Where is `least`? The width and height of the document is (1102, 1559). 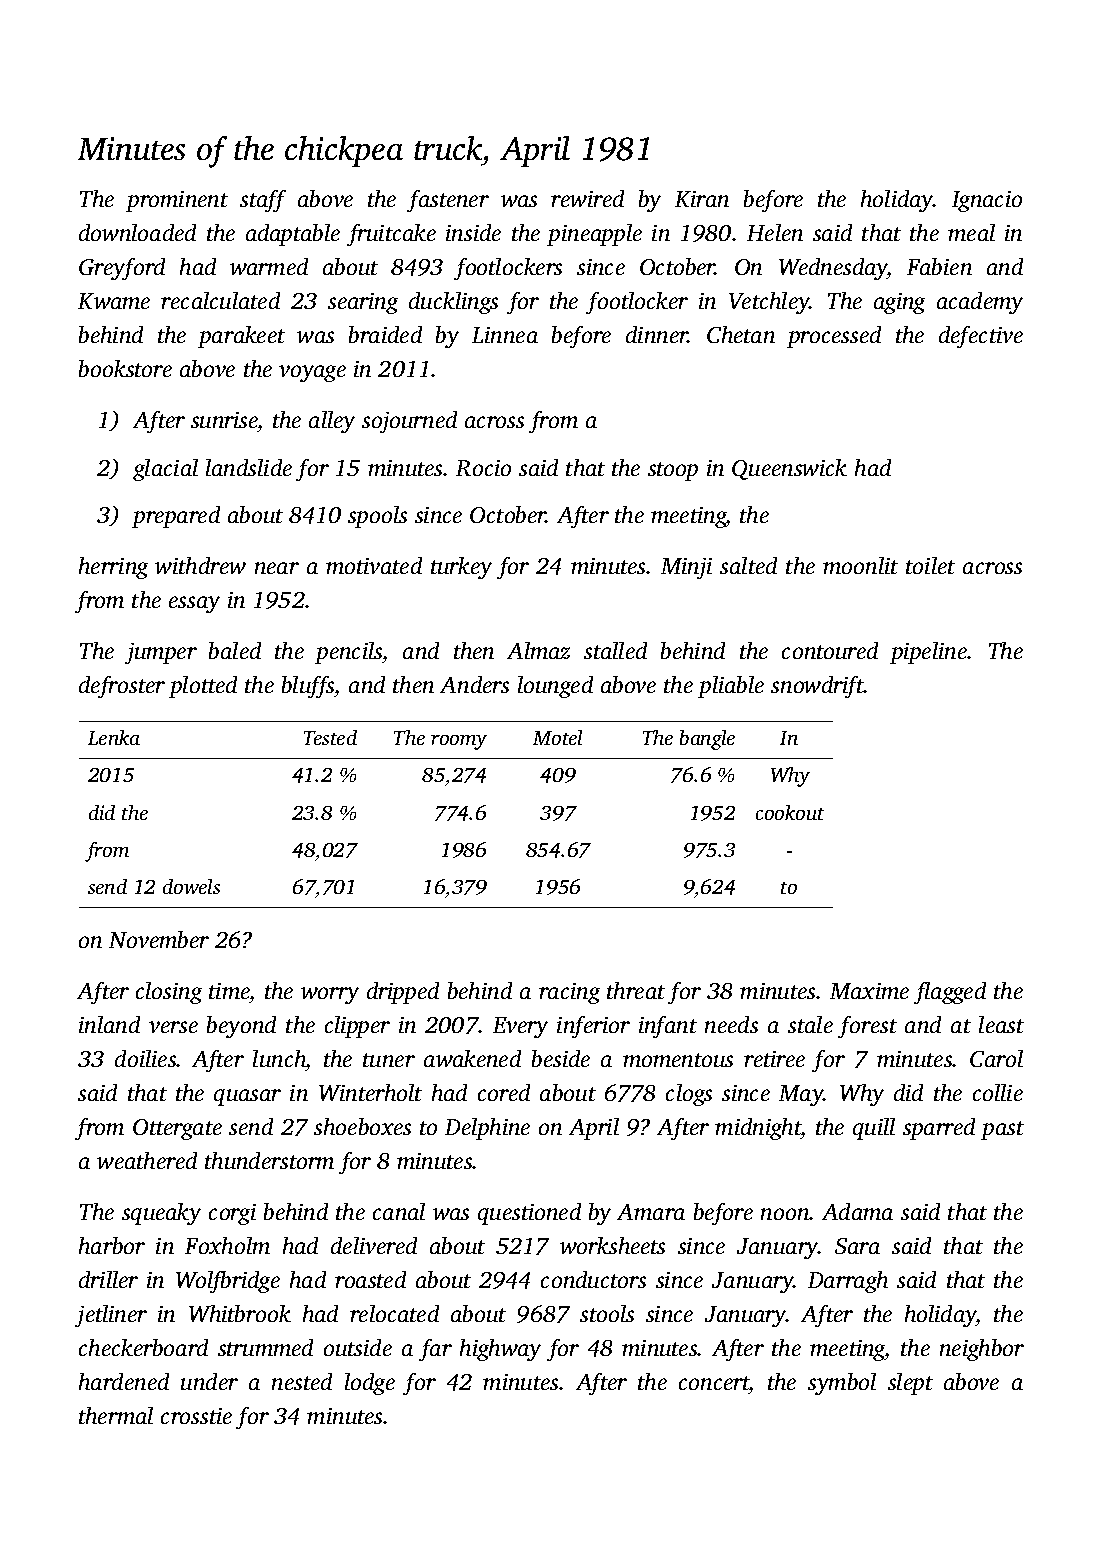 least is located at coordinates (1001, 1024).
